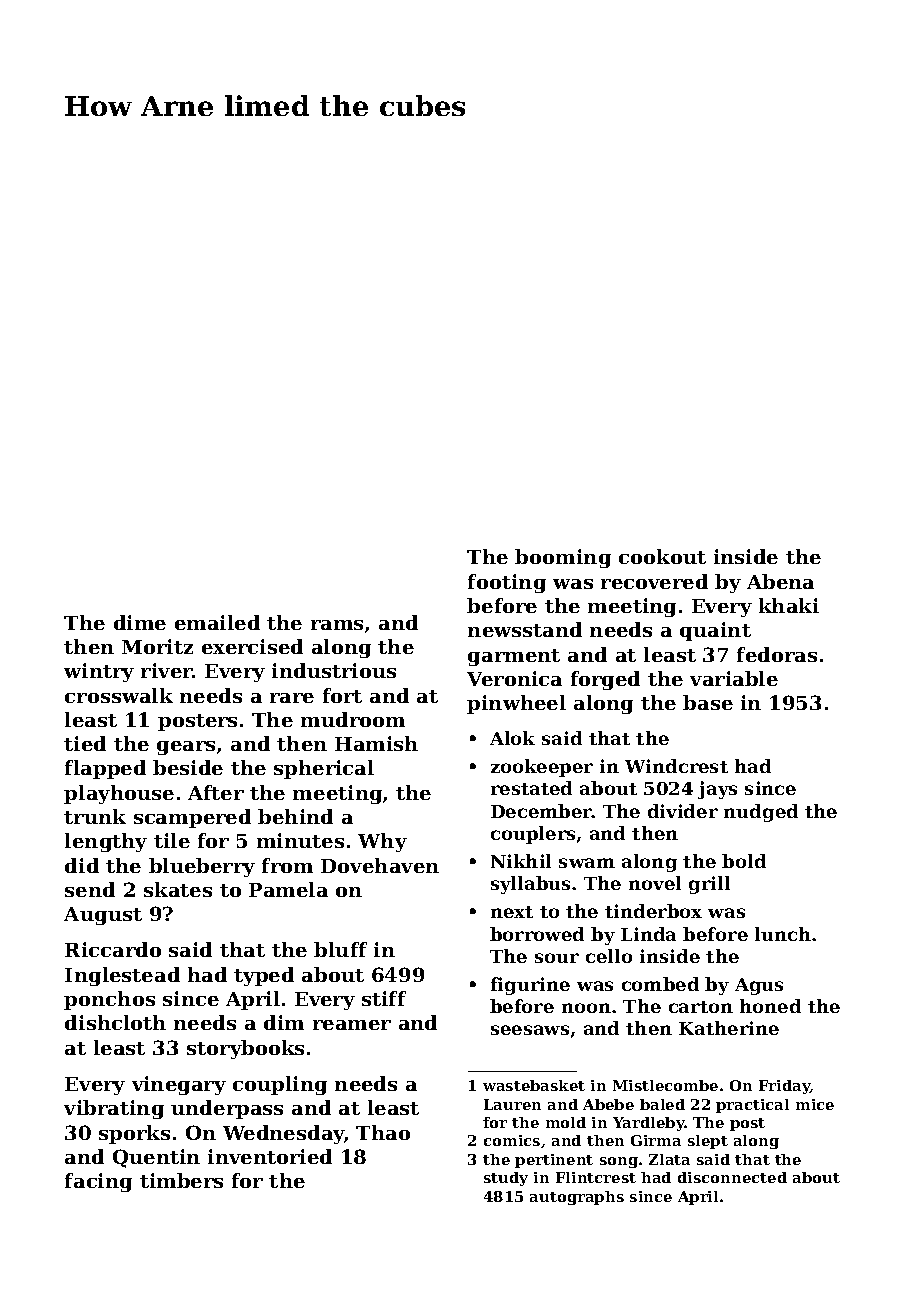 The width and height of the page is (908, 1316). Describe the element at coordinates (512, 738) in the page. I see `Alok` at that location.
